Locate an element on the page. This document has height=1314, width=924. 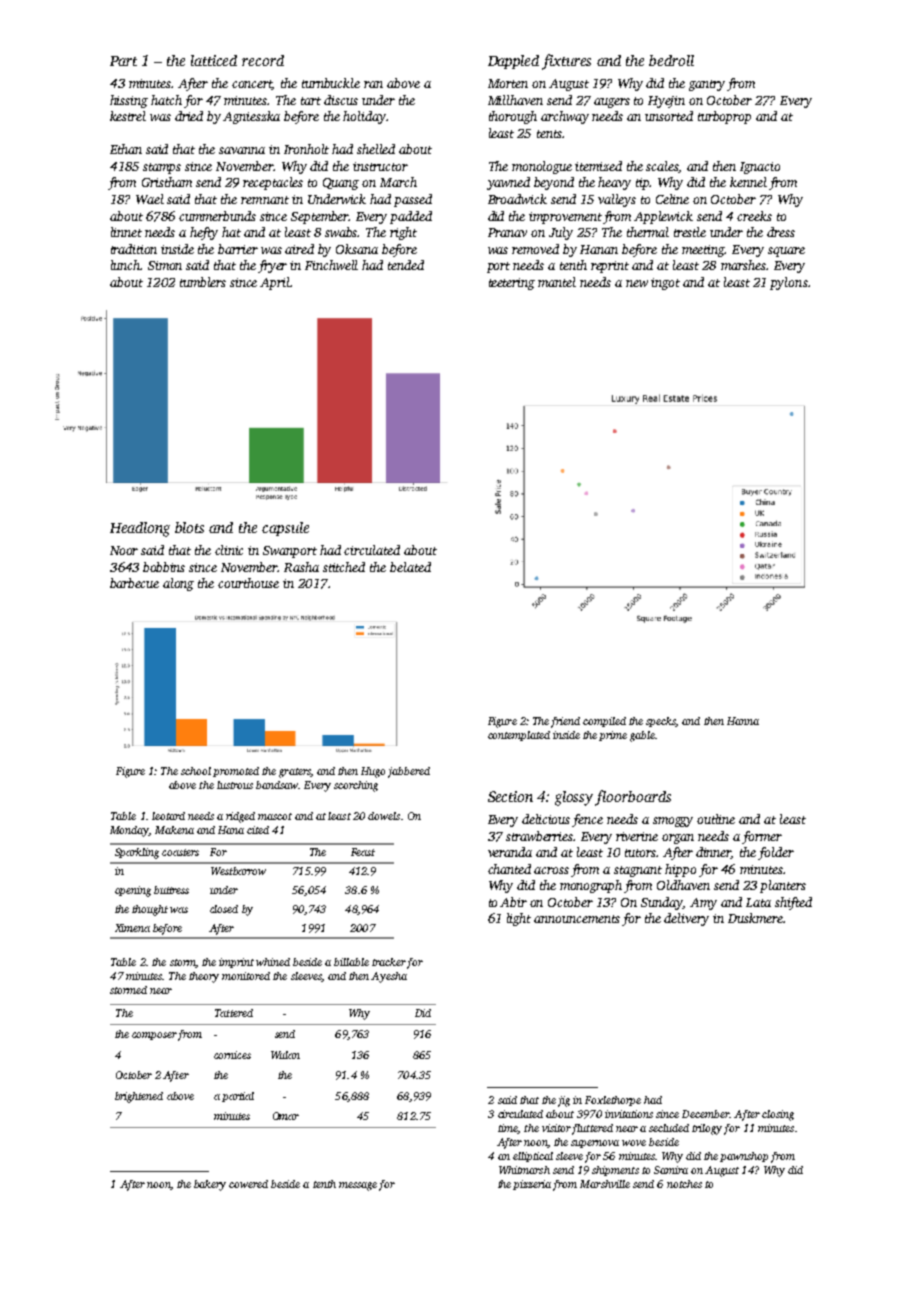
cornices is located at coordinates (232, 1055).
